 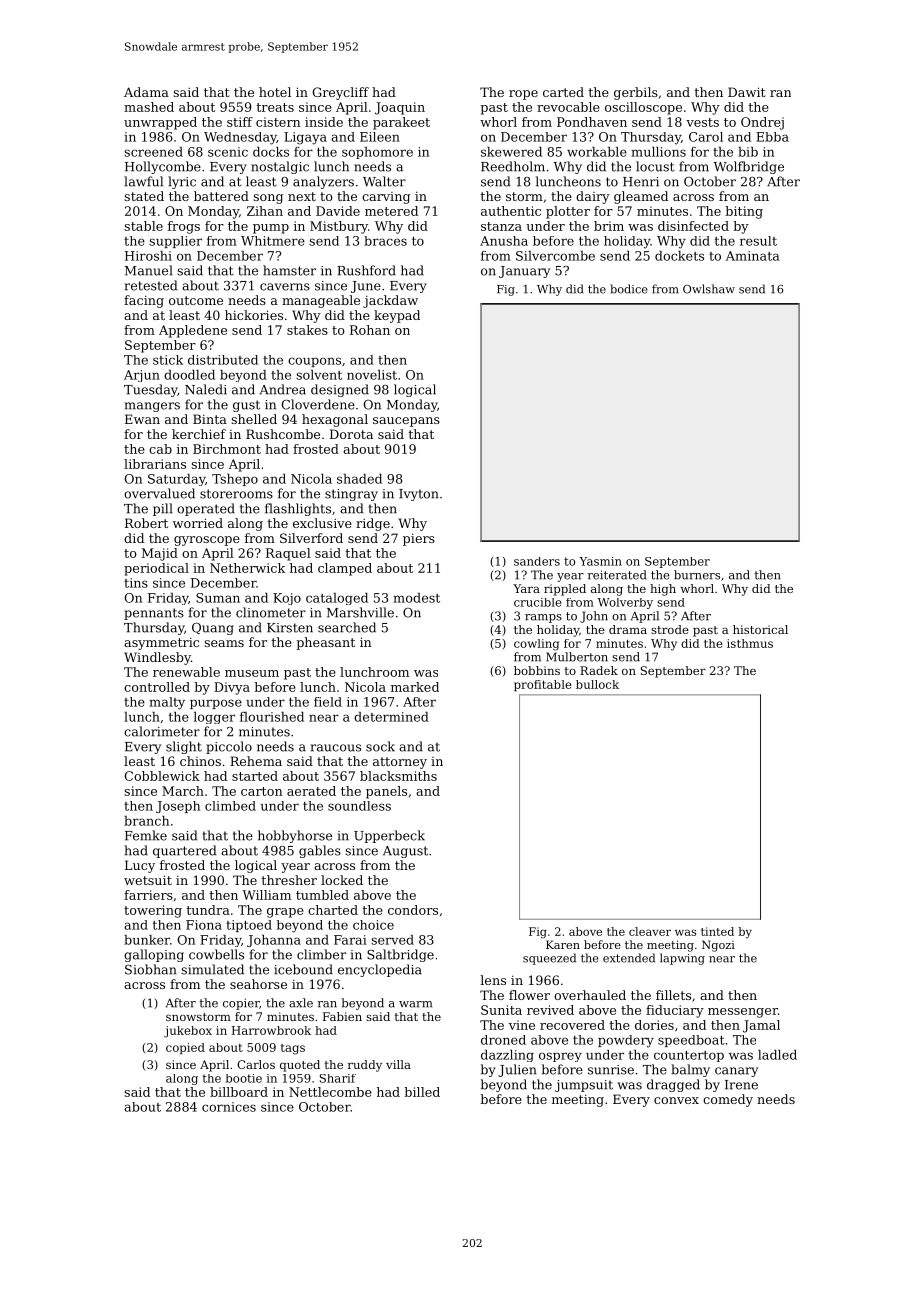 What do you see at coordinates (524, 272) in the page?
I see `January` at bounding box center [524, 272].
